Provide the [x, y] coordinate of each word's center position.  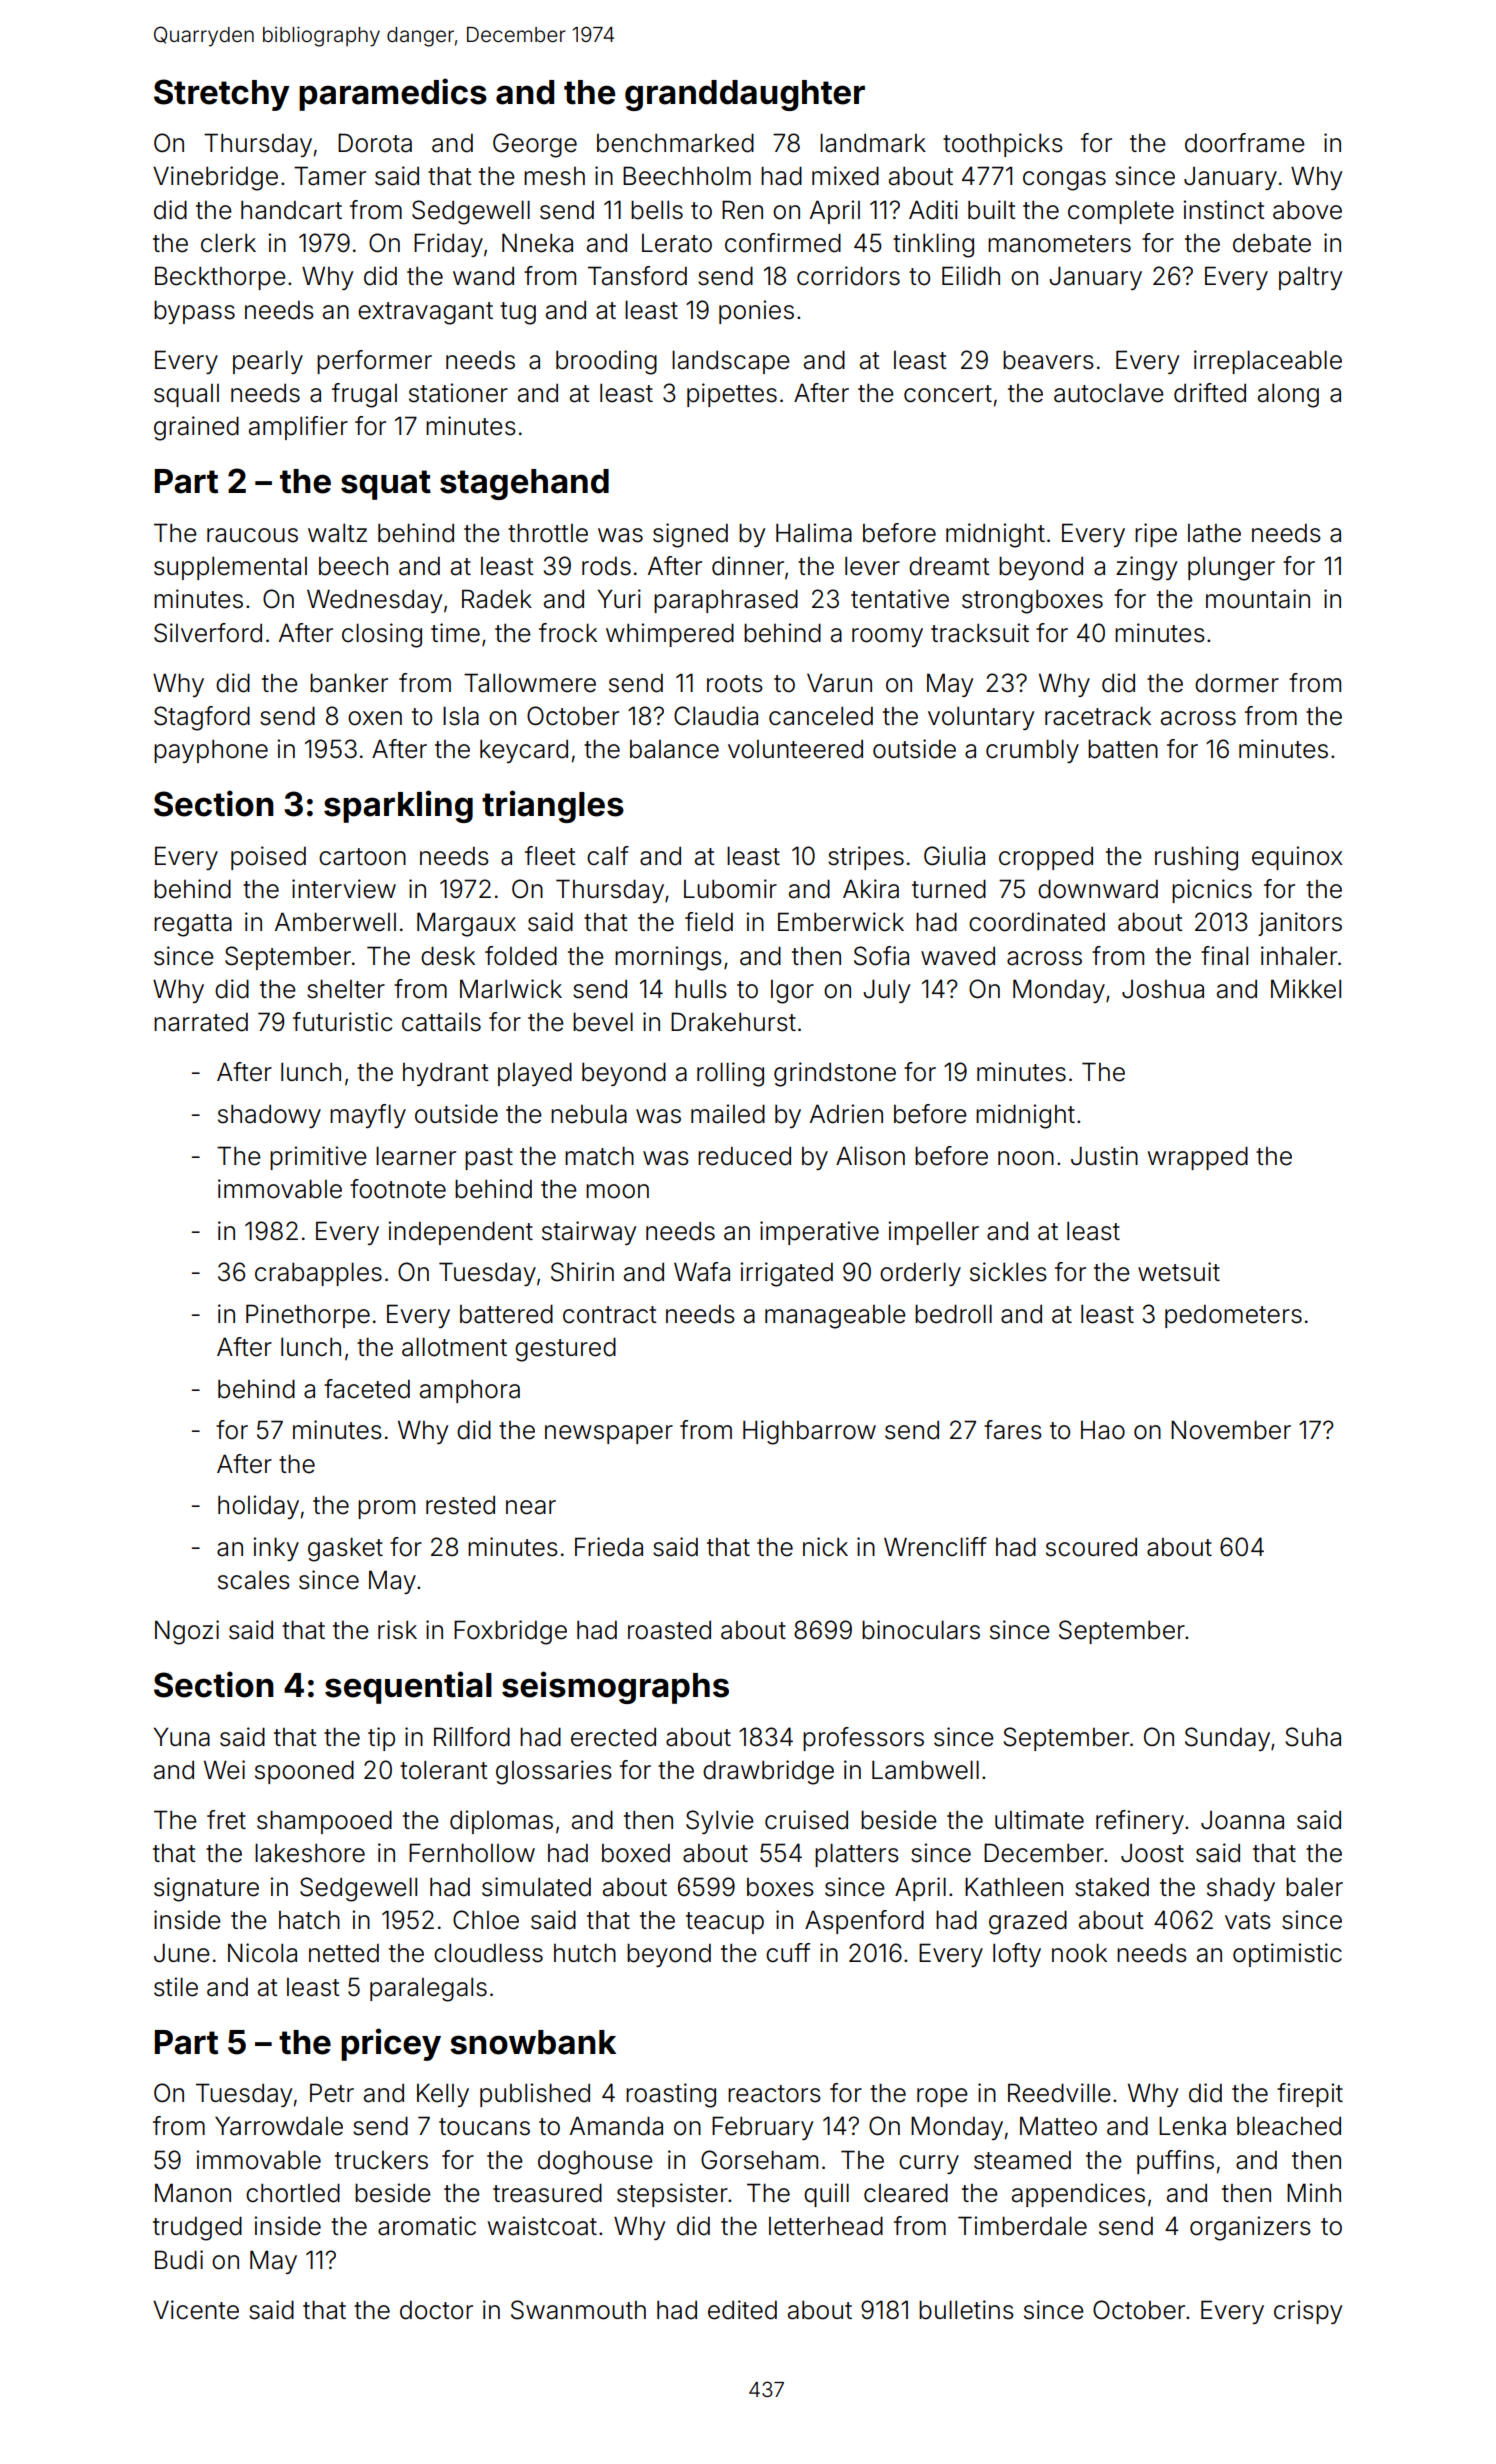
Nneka [537, 243]
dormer [1237, 683]
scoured [1091, 1547]
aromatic [427, 2226]
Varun [839, 683]
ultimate [1039, 1820]
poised [268, 858]
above [1307, 210]
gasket [345, 1549]
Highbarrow [809, 1432]
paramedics [393, 94]
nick [825, 1547]
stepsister [672, 2195]
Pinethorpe [308, 1316]
